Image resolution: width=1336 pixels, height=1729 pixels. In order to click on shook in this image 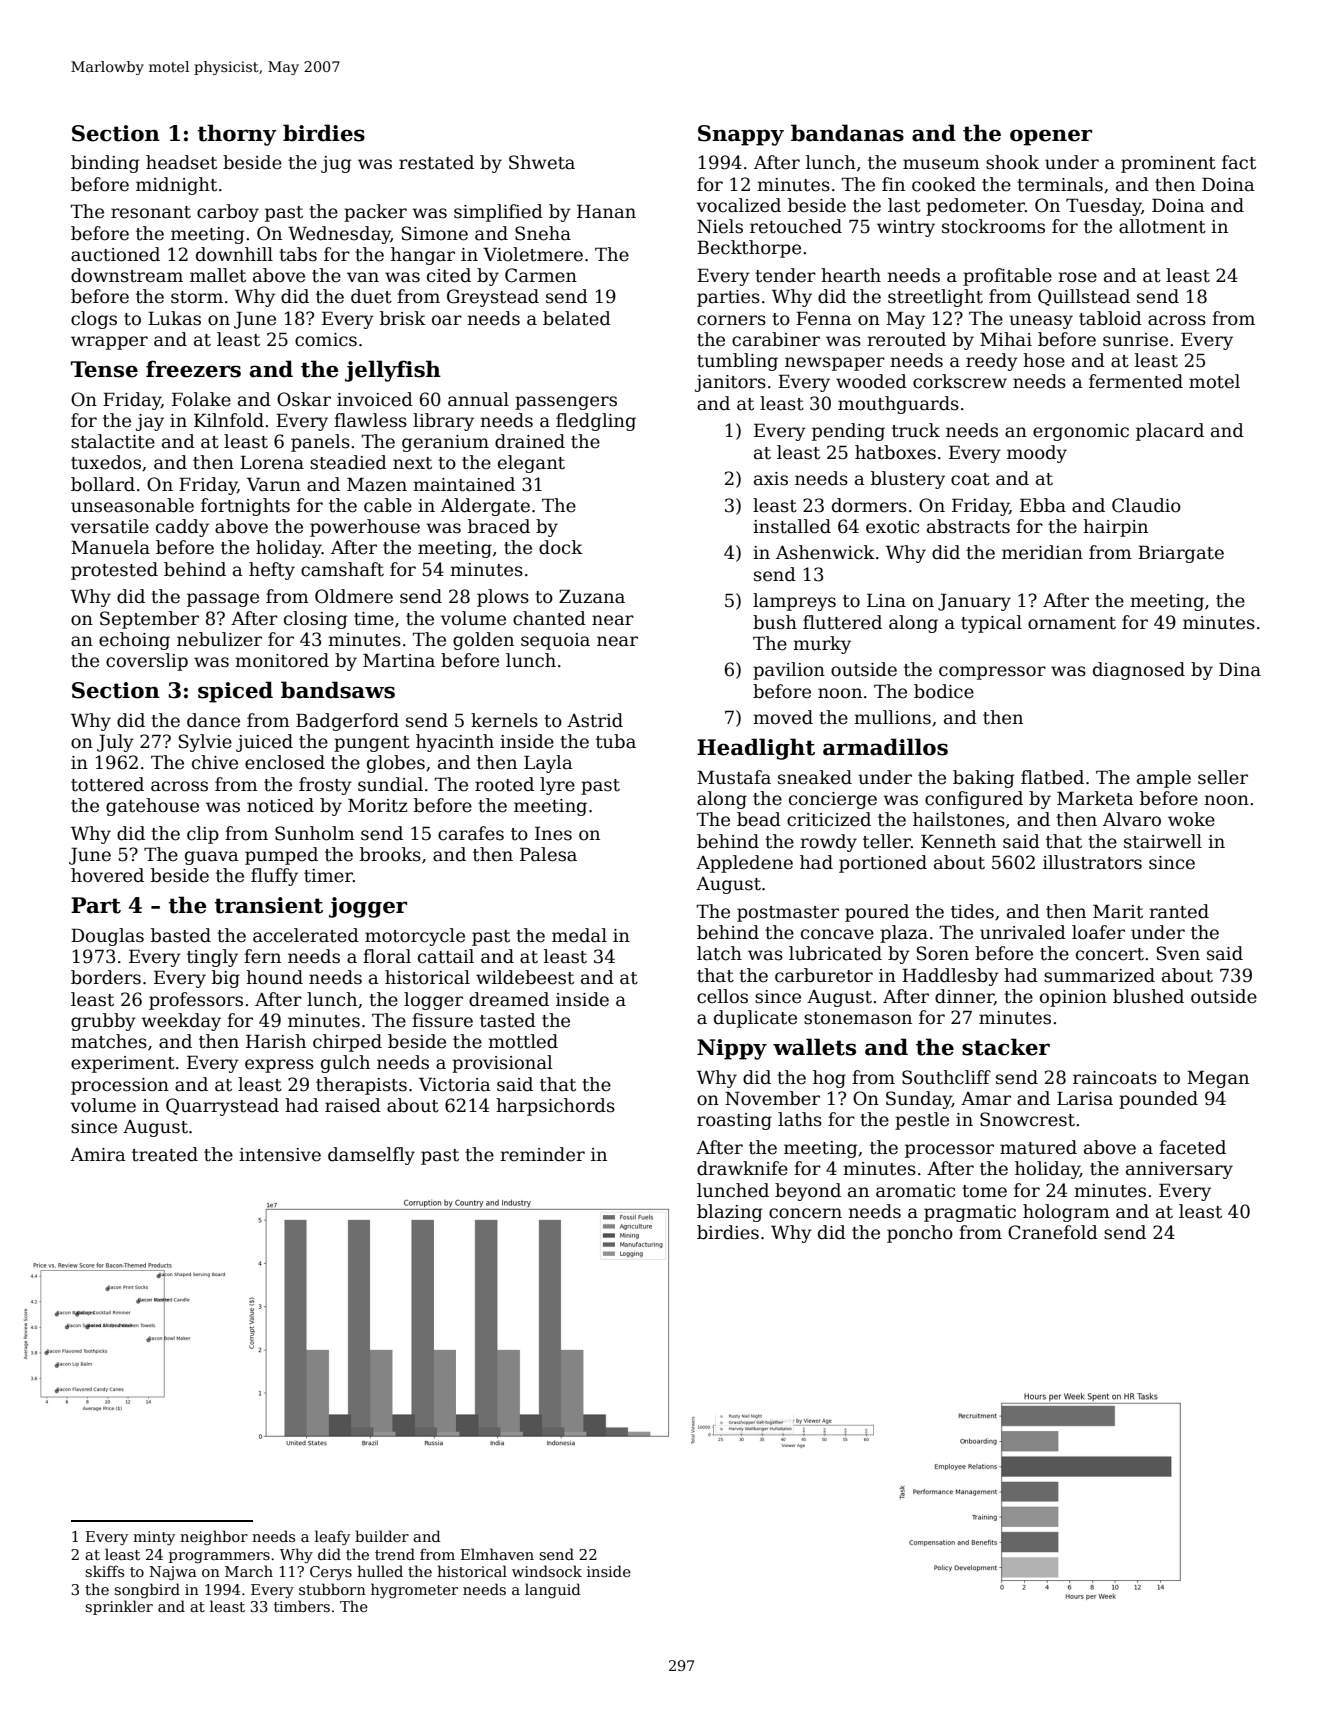, I will do `click(1012, 162)`.
